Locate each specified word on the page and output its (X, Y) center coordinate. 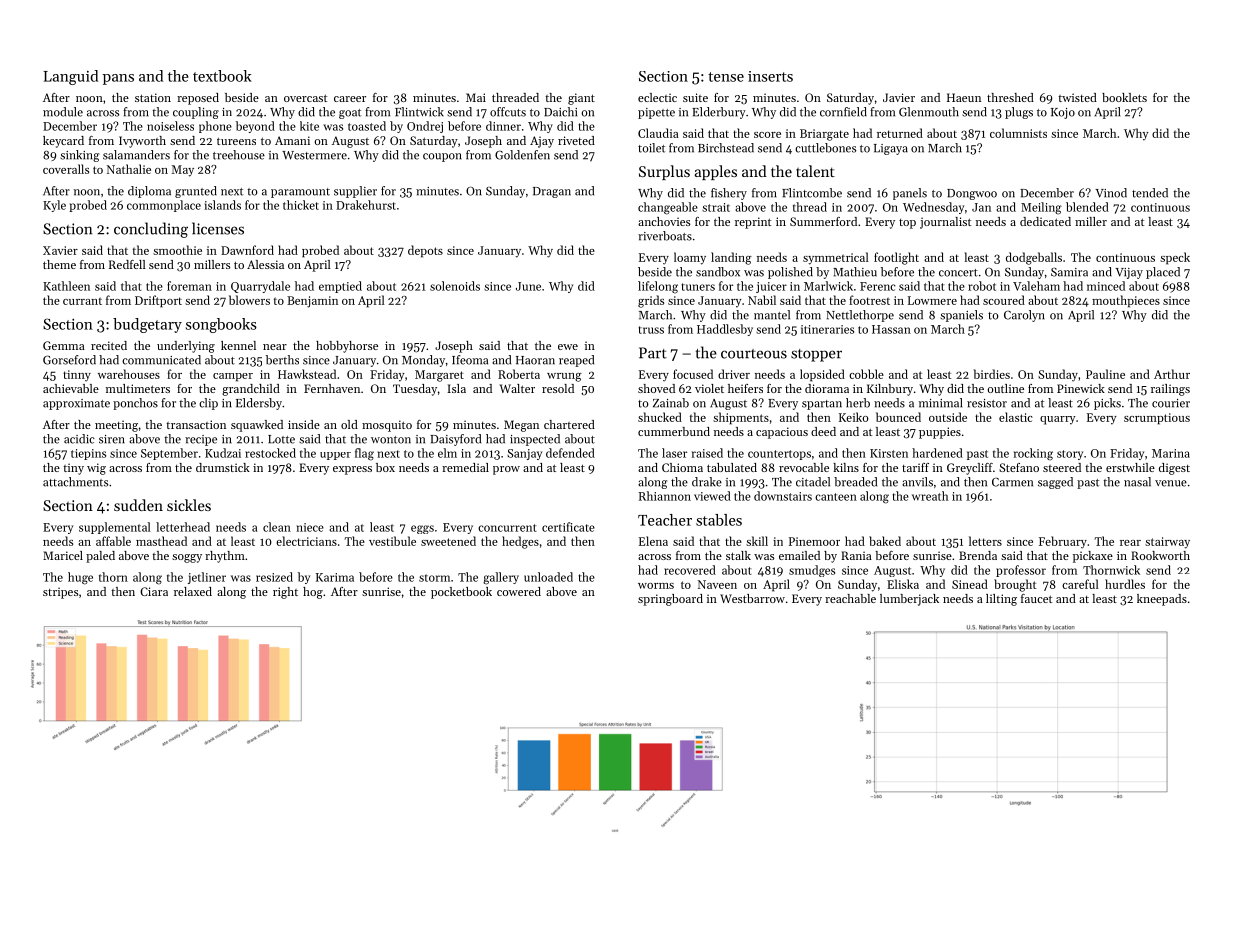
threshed (1010, 97)
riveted (576, 140)
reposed (198, 99)
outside (948, 417)
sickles (189, 505)
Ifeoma (470, 360)
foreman (189, 286)
